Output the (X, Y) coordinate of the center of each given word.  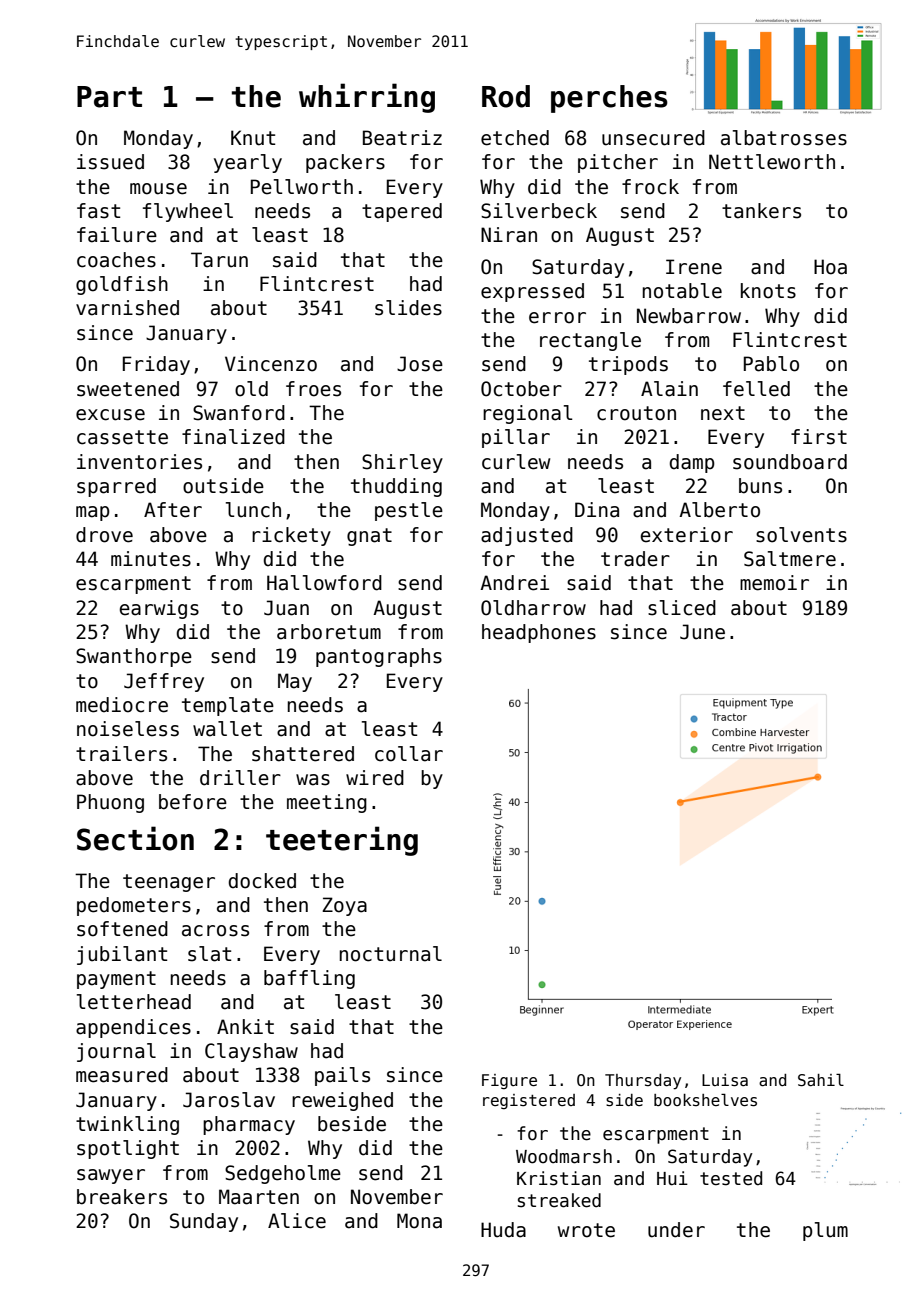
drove (104, 535)
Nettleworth (772, 162)
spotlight (128, 1149)
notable (682, 291)
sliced (682, 608)
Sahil (821, 1079)
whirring (367, 98)
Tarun (219, 260)
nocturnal (391, 954)
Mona (419, 1221)
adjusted (527, 536)
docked (262, 881)
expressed (532, 292)
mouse (158, 189)
